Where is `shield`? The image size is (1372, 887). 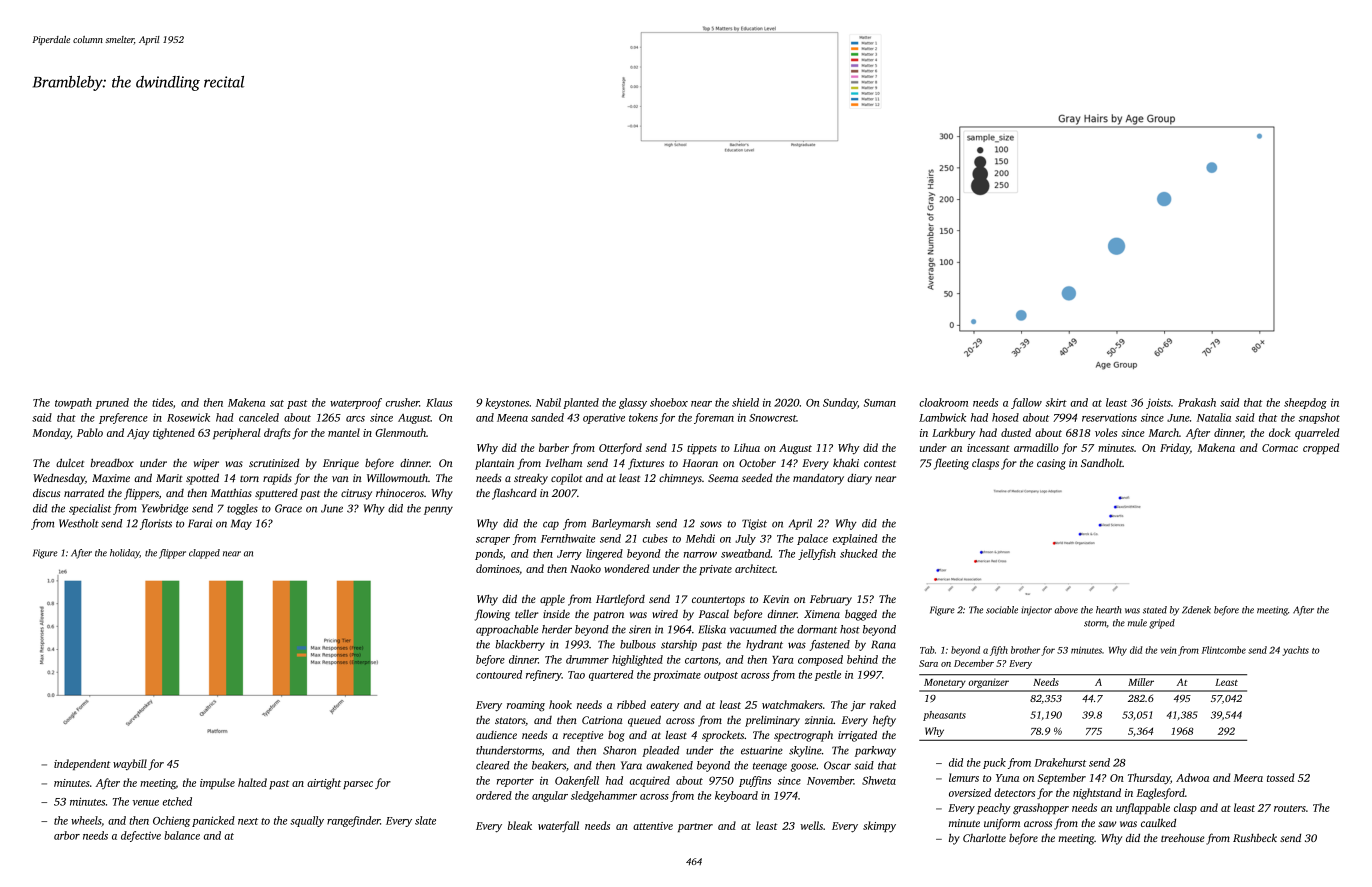
shield is located at coordinates (745, 402).
